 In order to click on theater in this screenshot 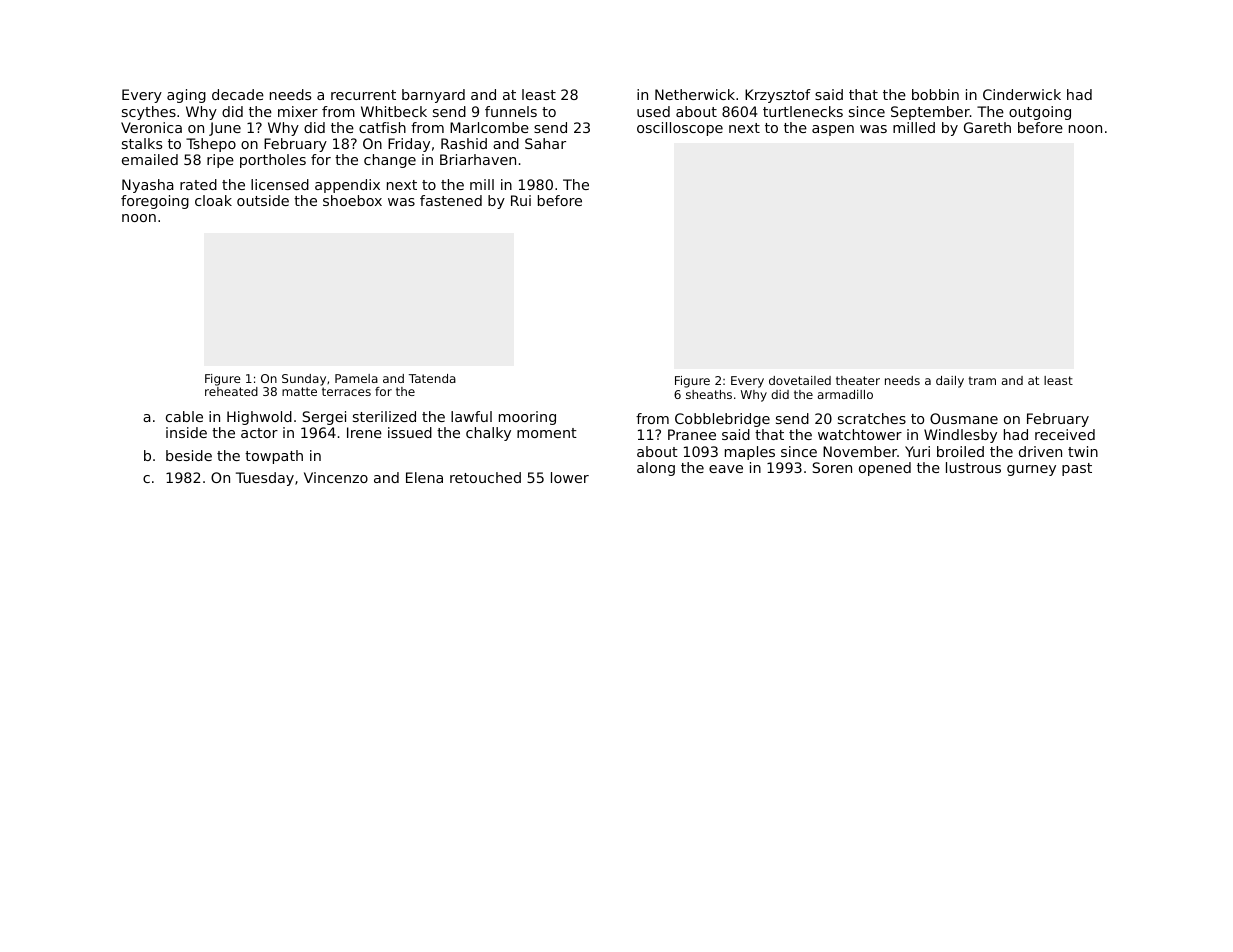, I will do `click(858, 380)`.
